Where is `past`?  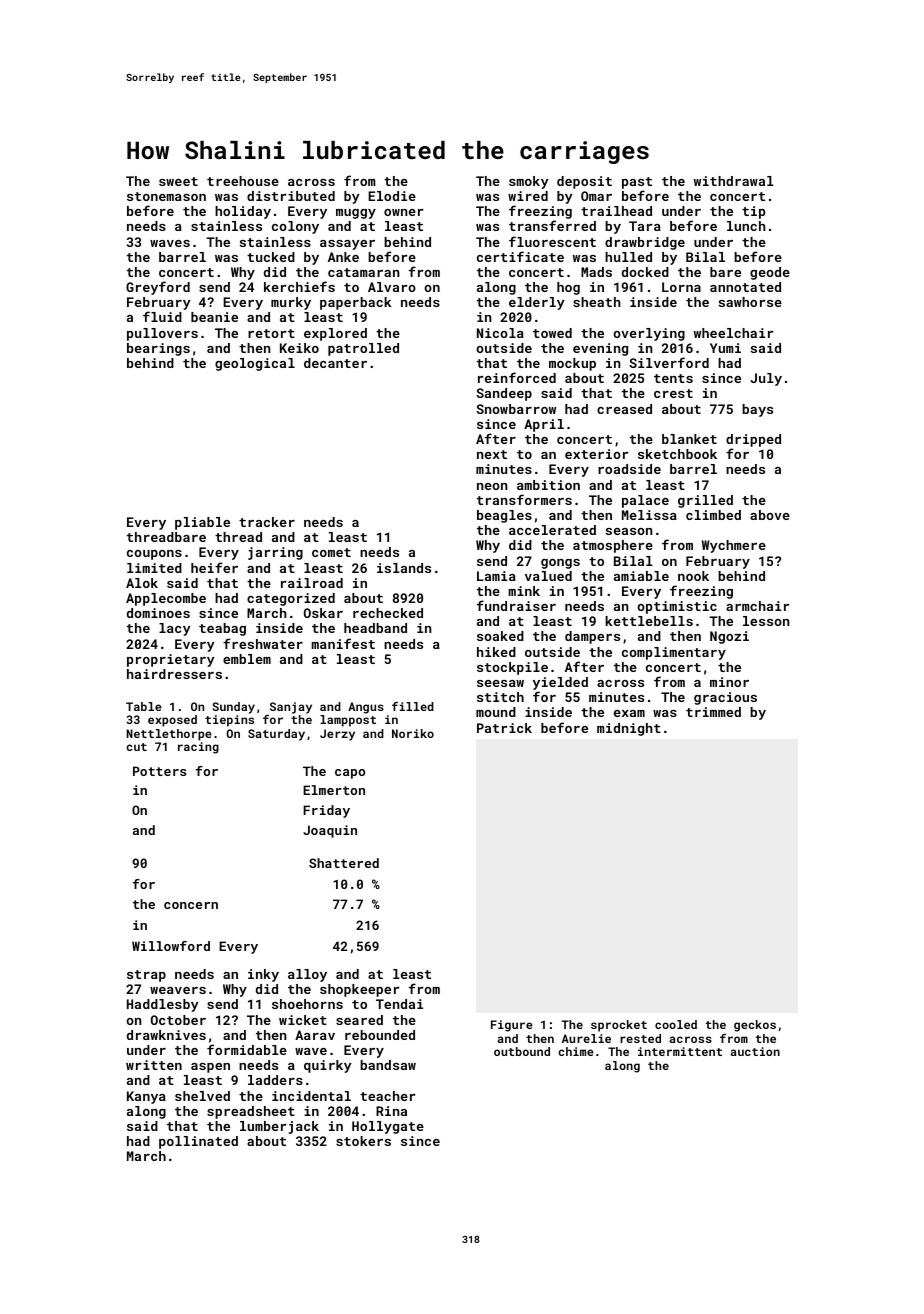
past is located at coordinates (637, 183).
